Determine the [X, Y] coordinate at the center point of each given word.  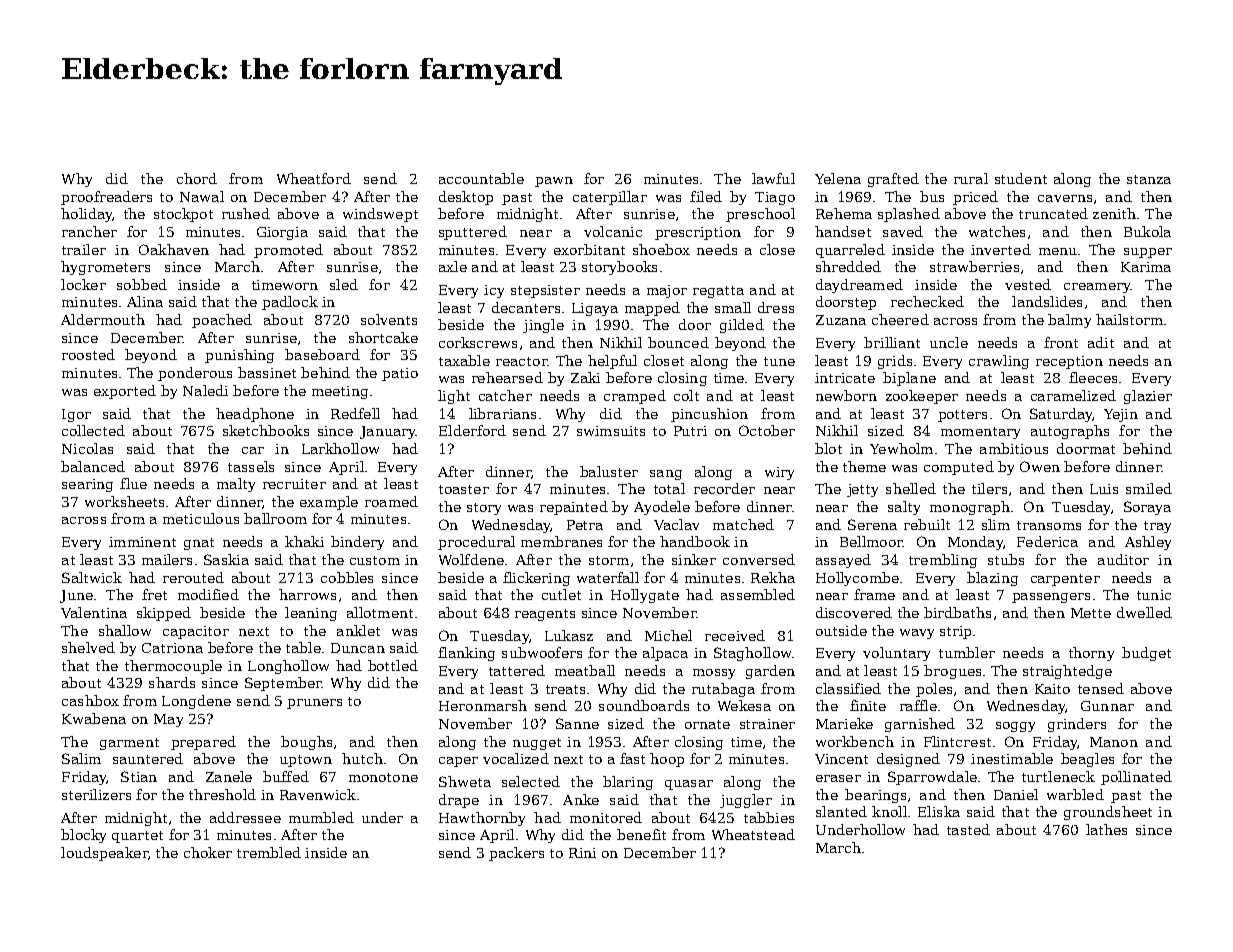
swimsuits [611, 431]
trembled [269, 852]
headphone [255, 415]
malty [236, 485]
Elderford [472, 430]
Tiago [775, 198]
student [1021, 178]
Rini [582, 853]
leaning [311, 614]
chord [197, 178]
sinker [694, 559]
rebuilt [927, 524]
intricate [845, 378]
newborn [846, 395]
